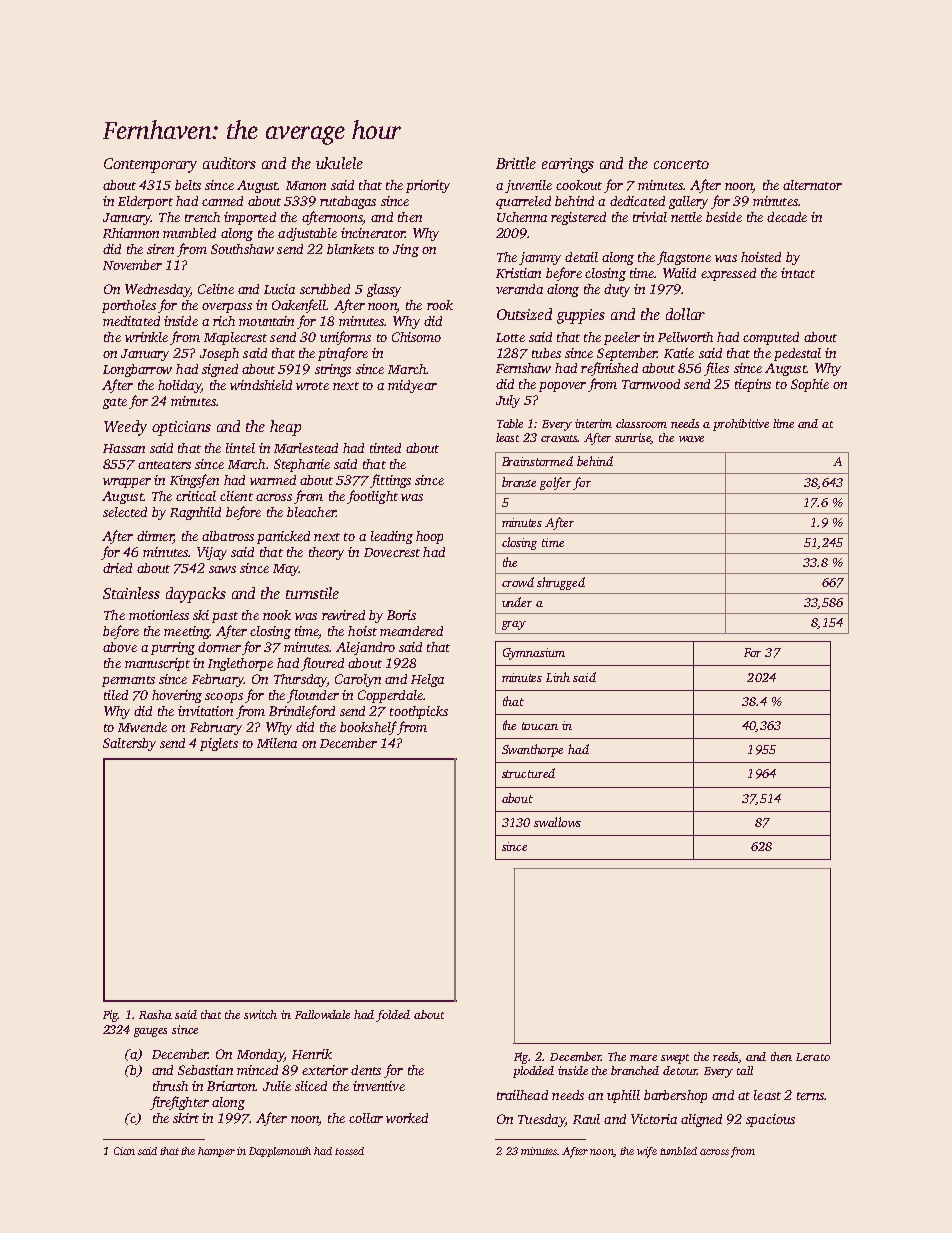  I want to click on bronze, so click(519, 482).
